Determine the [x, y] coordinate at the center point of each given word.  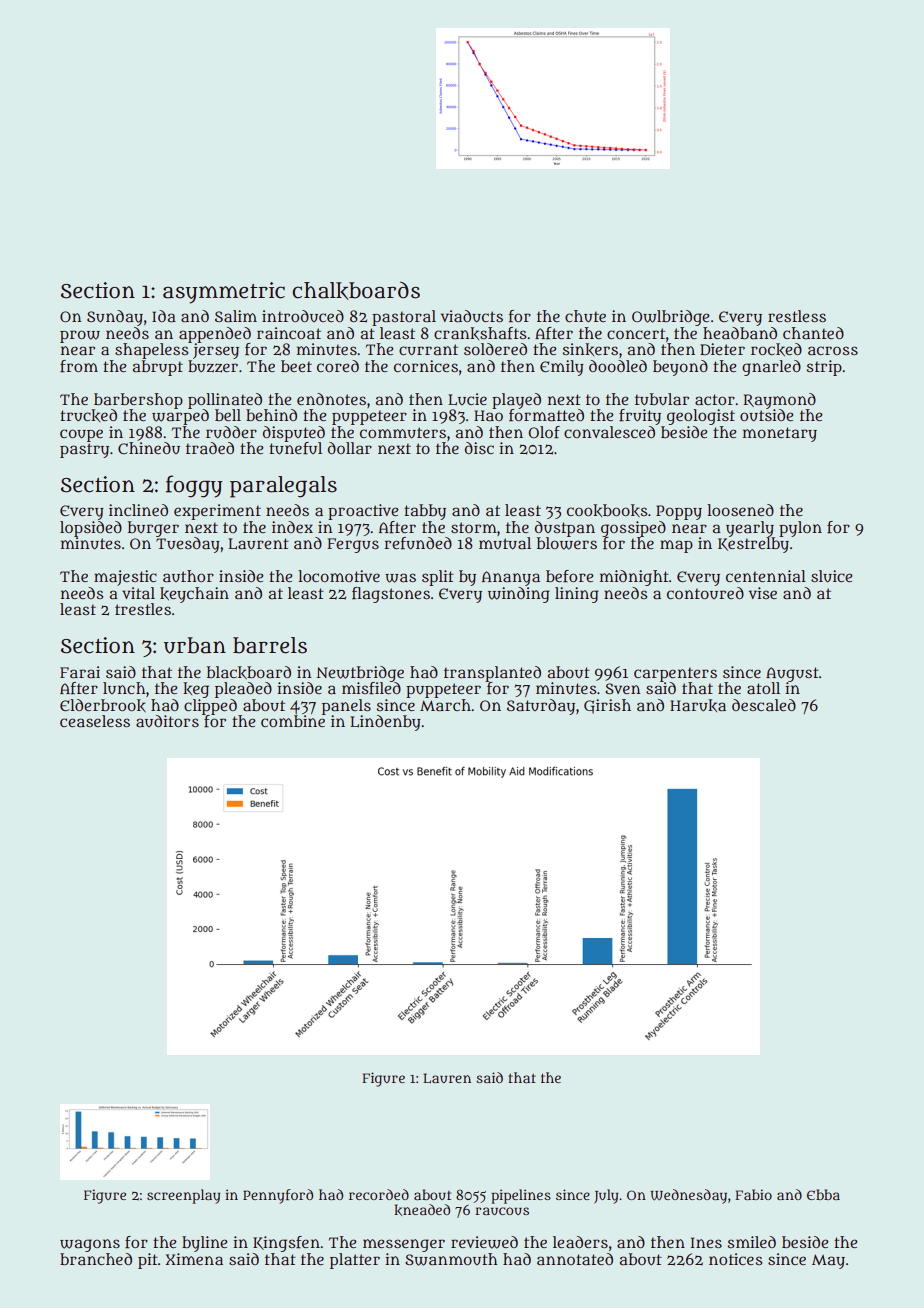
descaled [764, 705]
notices [735, 1259]
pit [148, 1261]
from [79, 366]
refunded [418, 543]
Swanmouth [451, 1259]
